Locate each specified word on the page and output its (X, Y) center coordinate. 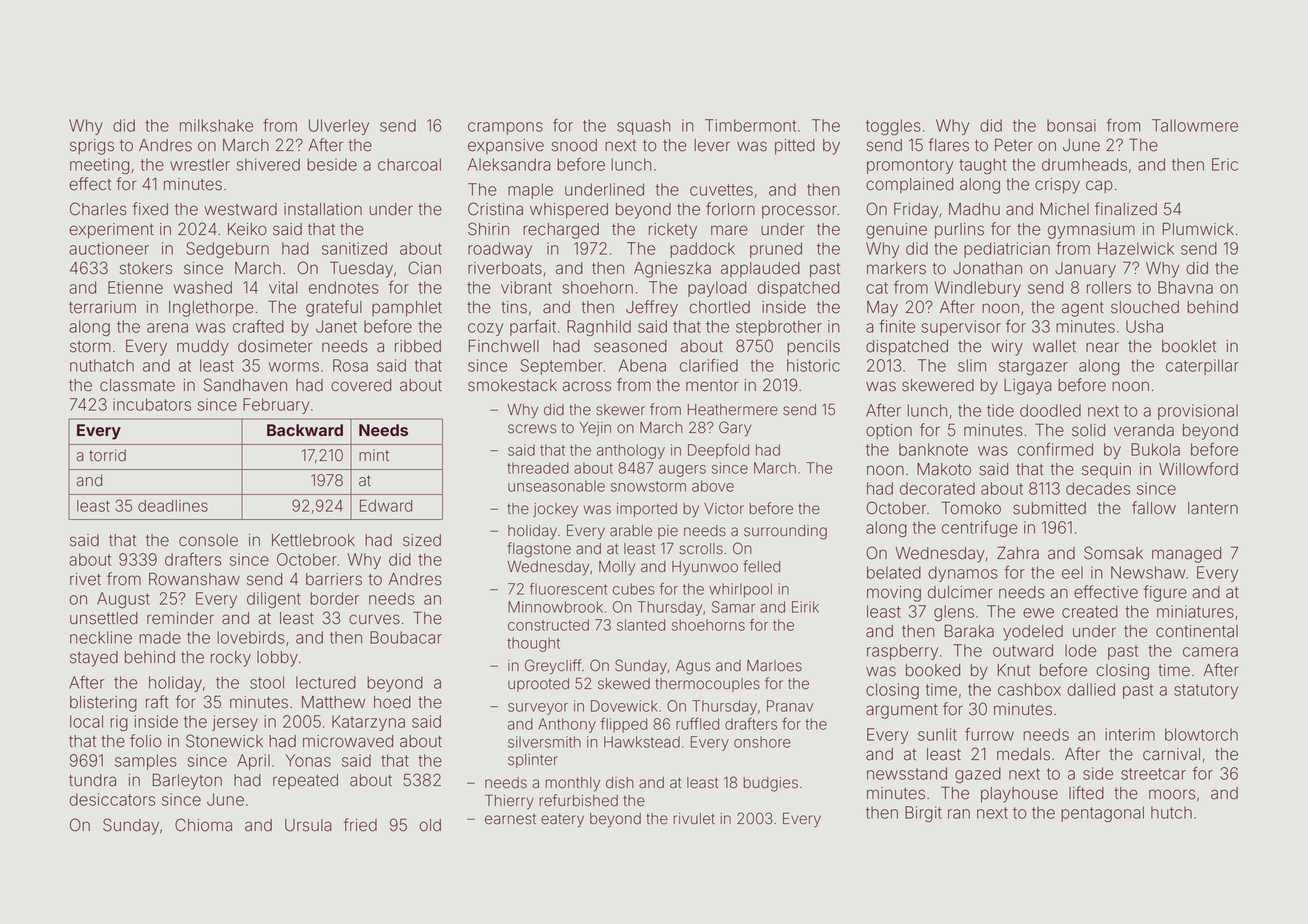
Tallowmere (1195, 125)
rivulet (694, 819)
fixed (150, 209)
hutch (1171, 812)
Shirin (488, 229)
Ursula (308, 825)
